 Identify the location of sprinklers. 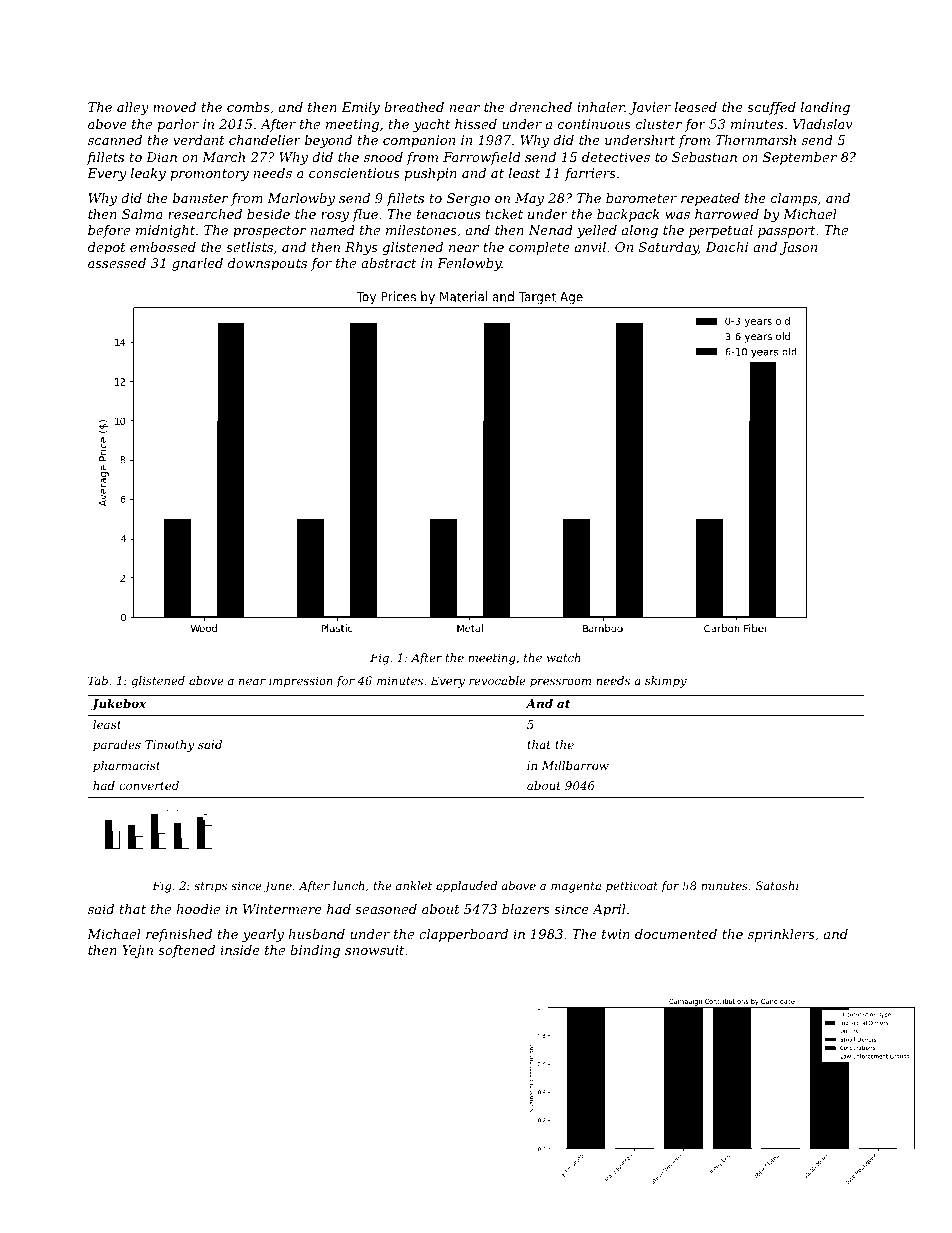
(781, 935).
